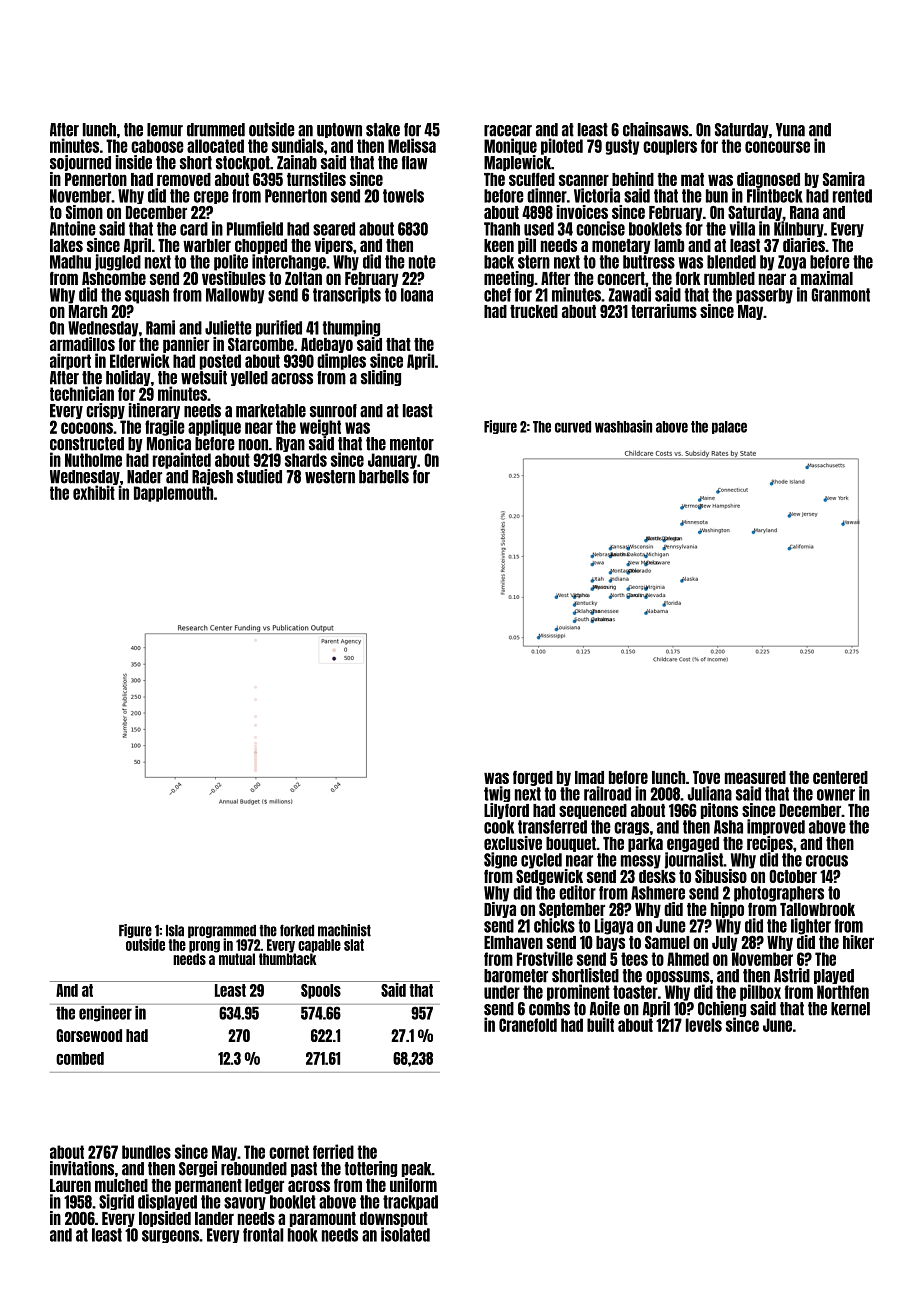  I want to click on washbasin, so click(623, 426).
